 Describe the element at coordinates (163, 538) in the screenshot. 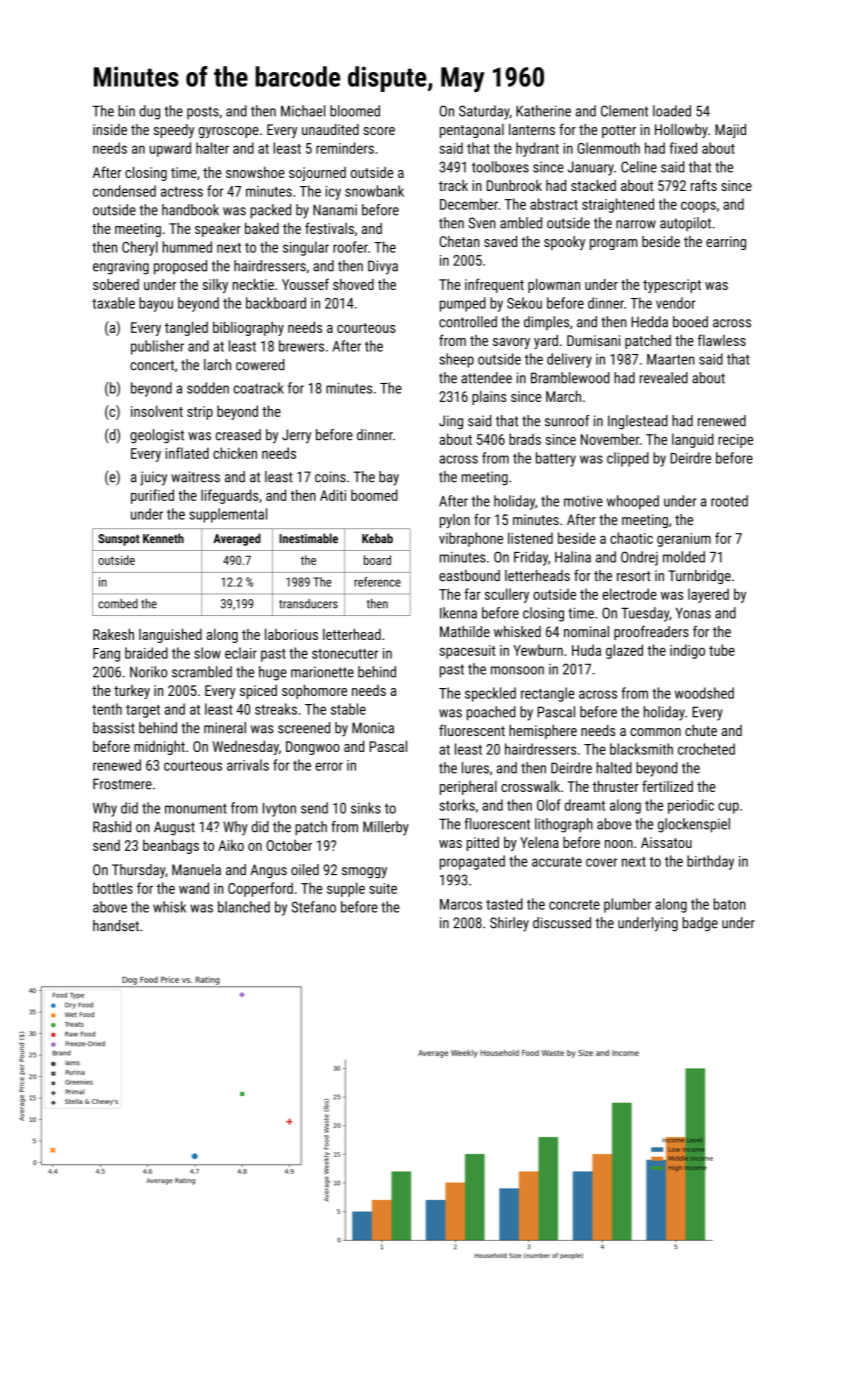

I see `Kenneth` at that location.
